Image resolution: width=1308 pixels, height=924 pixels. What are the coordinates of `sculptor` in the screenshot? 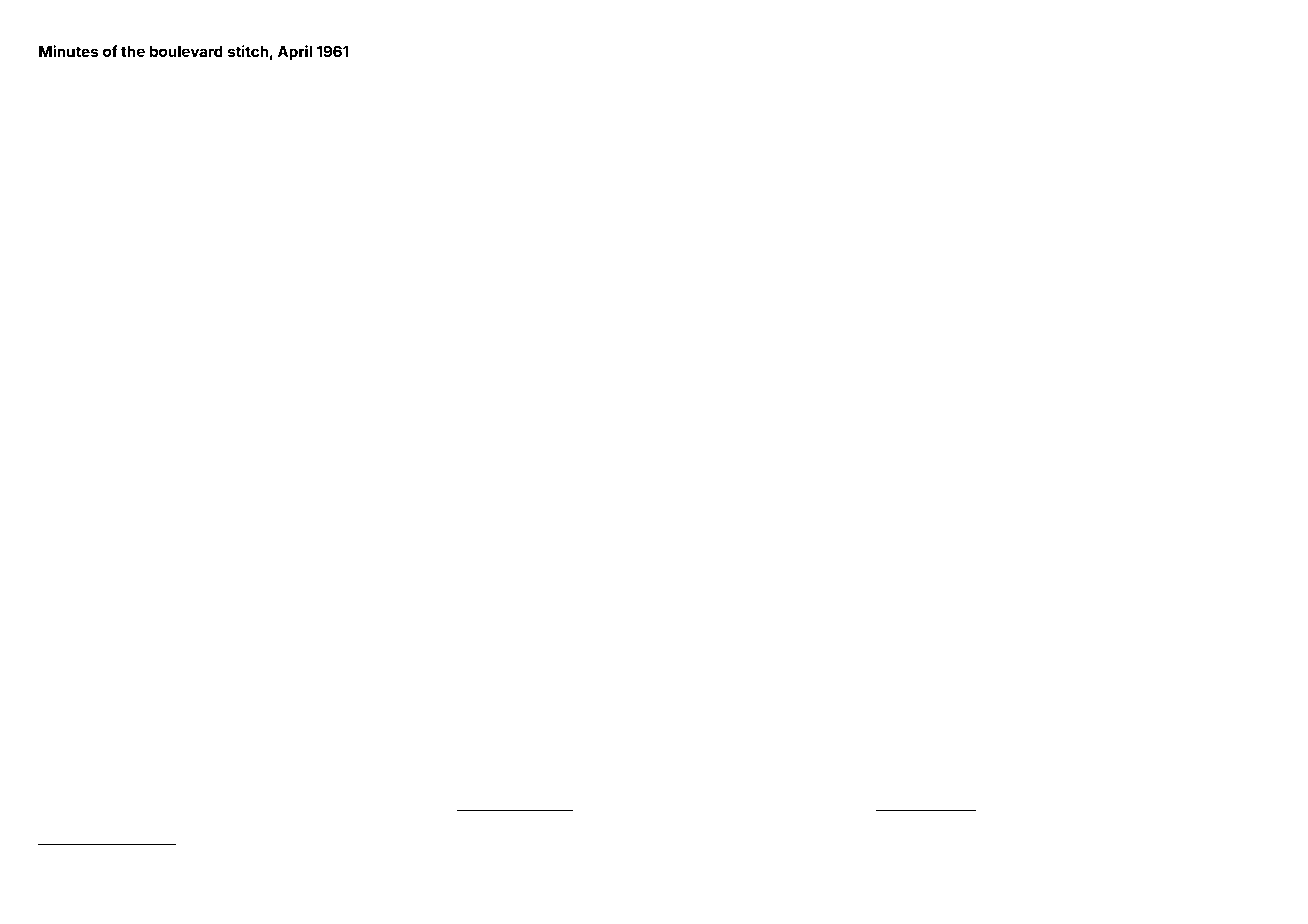 It's located at (133, 74).
